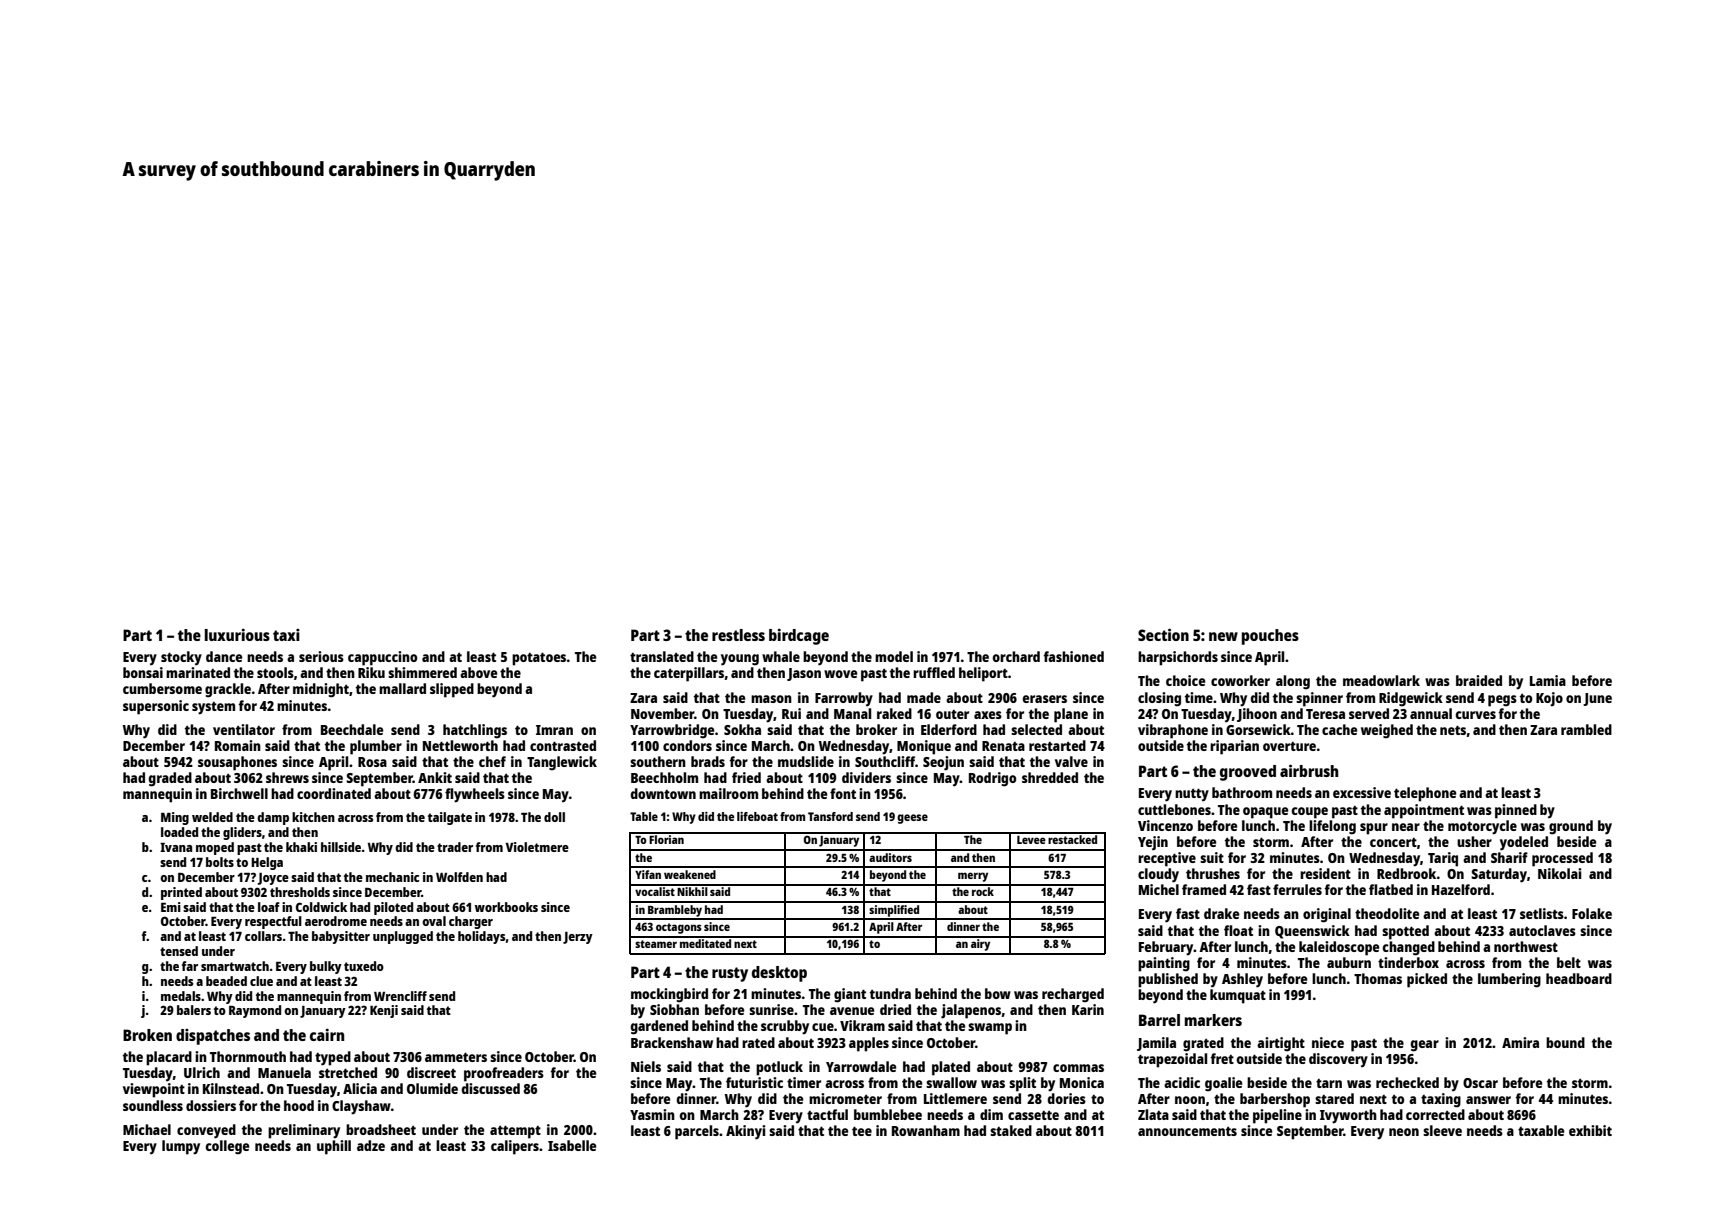  I want to click on pipeline, so click(1277, 1116).
